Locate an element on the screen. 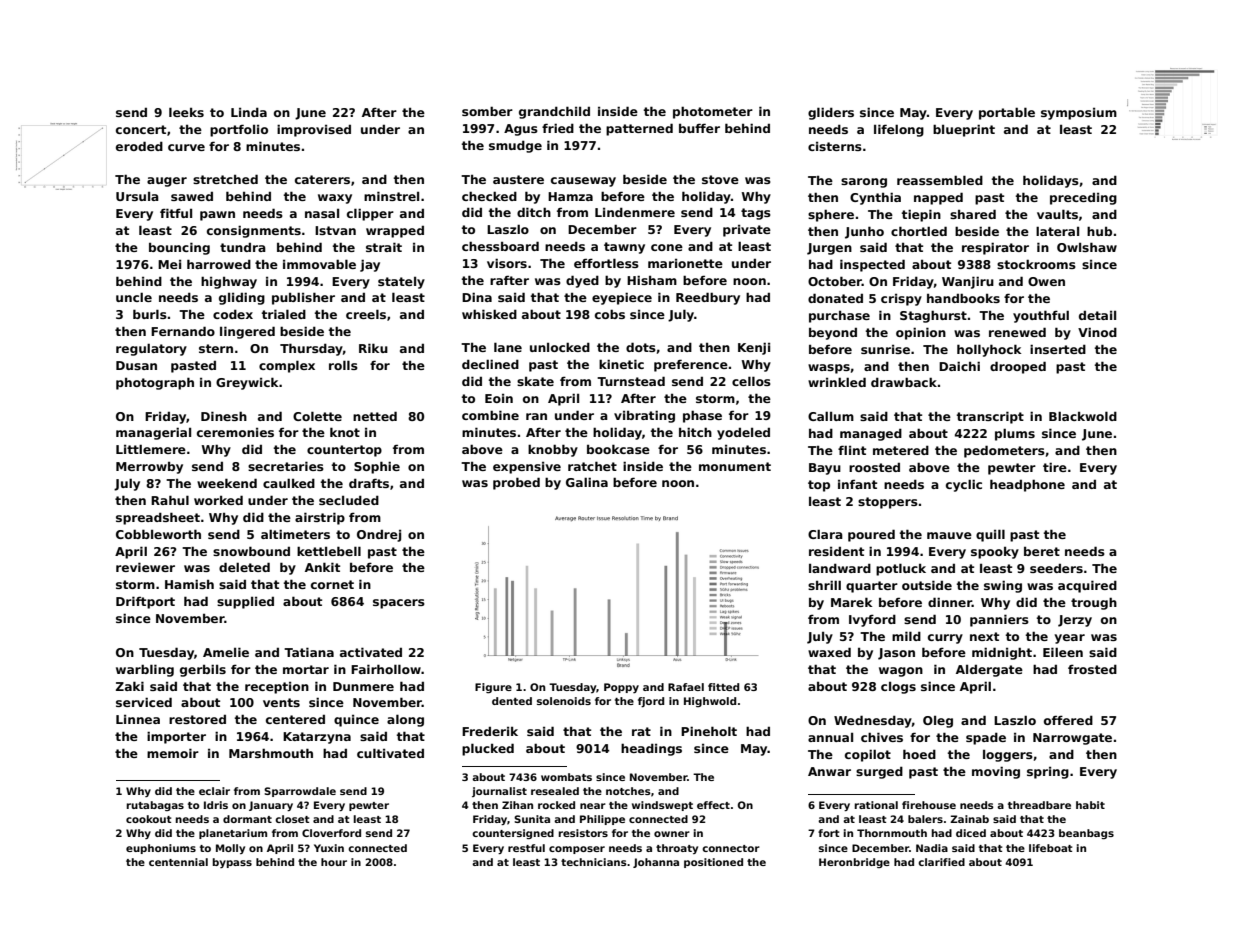  technicians is located at coordinates (594, 862).
